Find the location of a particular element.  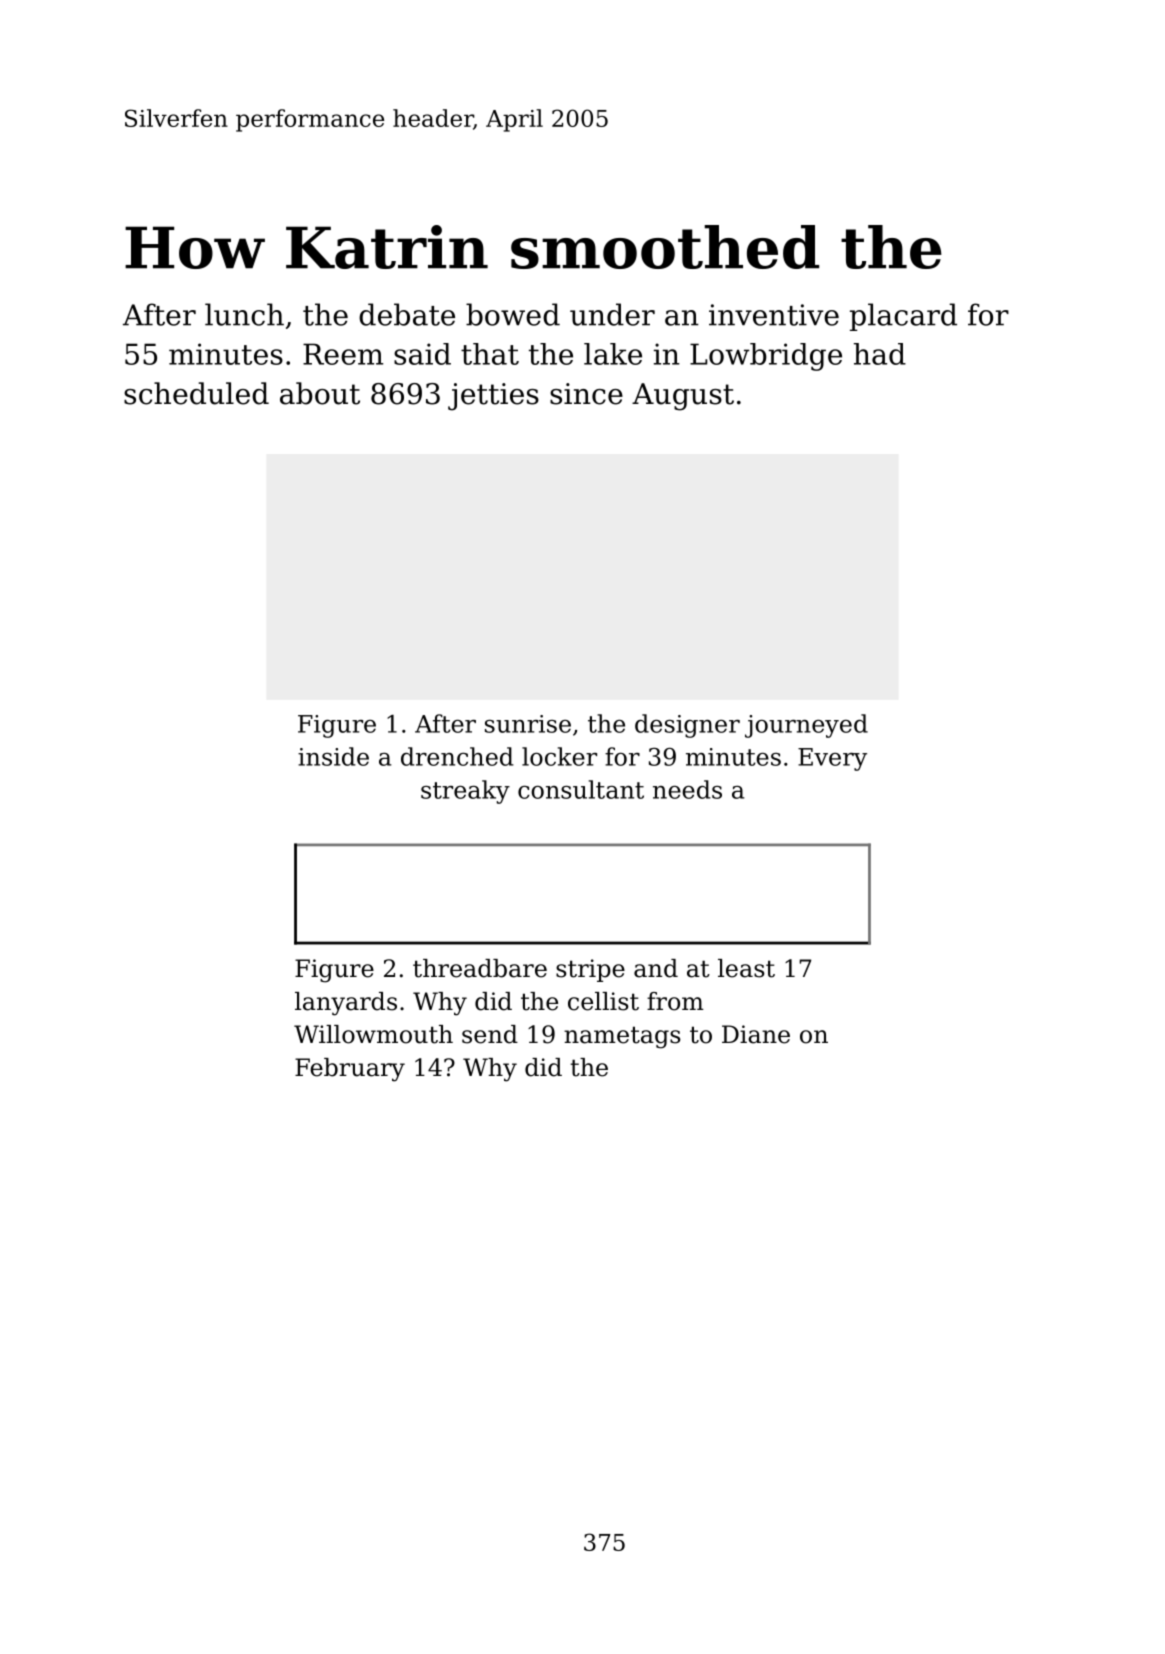

journeyed is located at coordinates (806, 726).
